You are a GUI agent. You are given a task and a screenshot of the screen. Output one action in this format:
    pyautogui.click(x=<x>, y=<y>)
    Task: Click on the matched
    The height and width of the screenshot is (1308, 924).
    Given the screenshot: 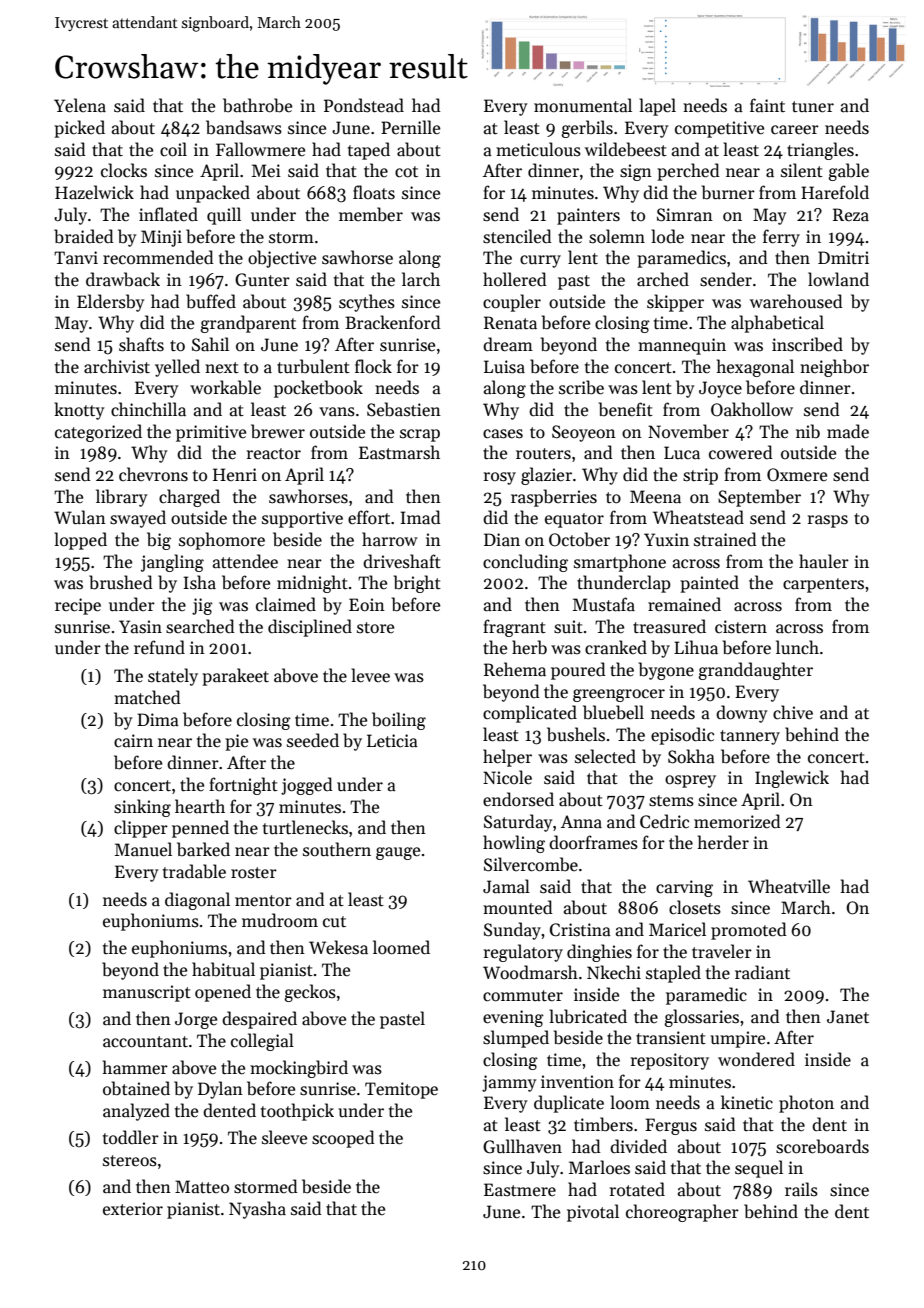 What is the action you would take?
    pyautogui.click(x=147, y=697)
